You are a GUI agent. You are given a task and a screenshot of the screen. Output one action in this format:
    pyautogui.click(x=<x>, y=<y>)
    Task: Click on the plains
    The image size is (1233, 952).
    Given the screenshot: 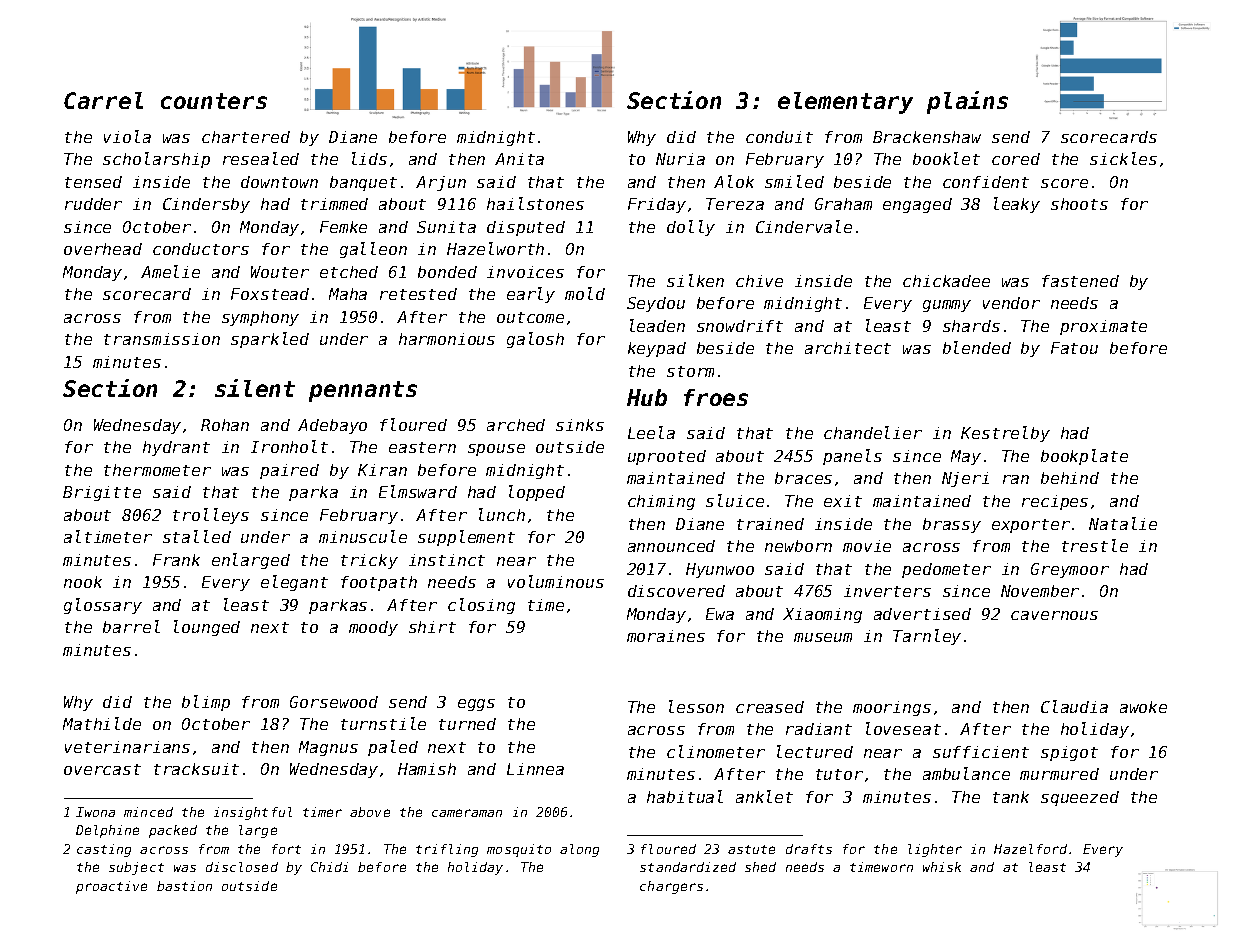 What is the action you would take?
    pyautogui.click(x=967, y=102)
